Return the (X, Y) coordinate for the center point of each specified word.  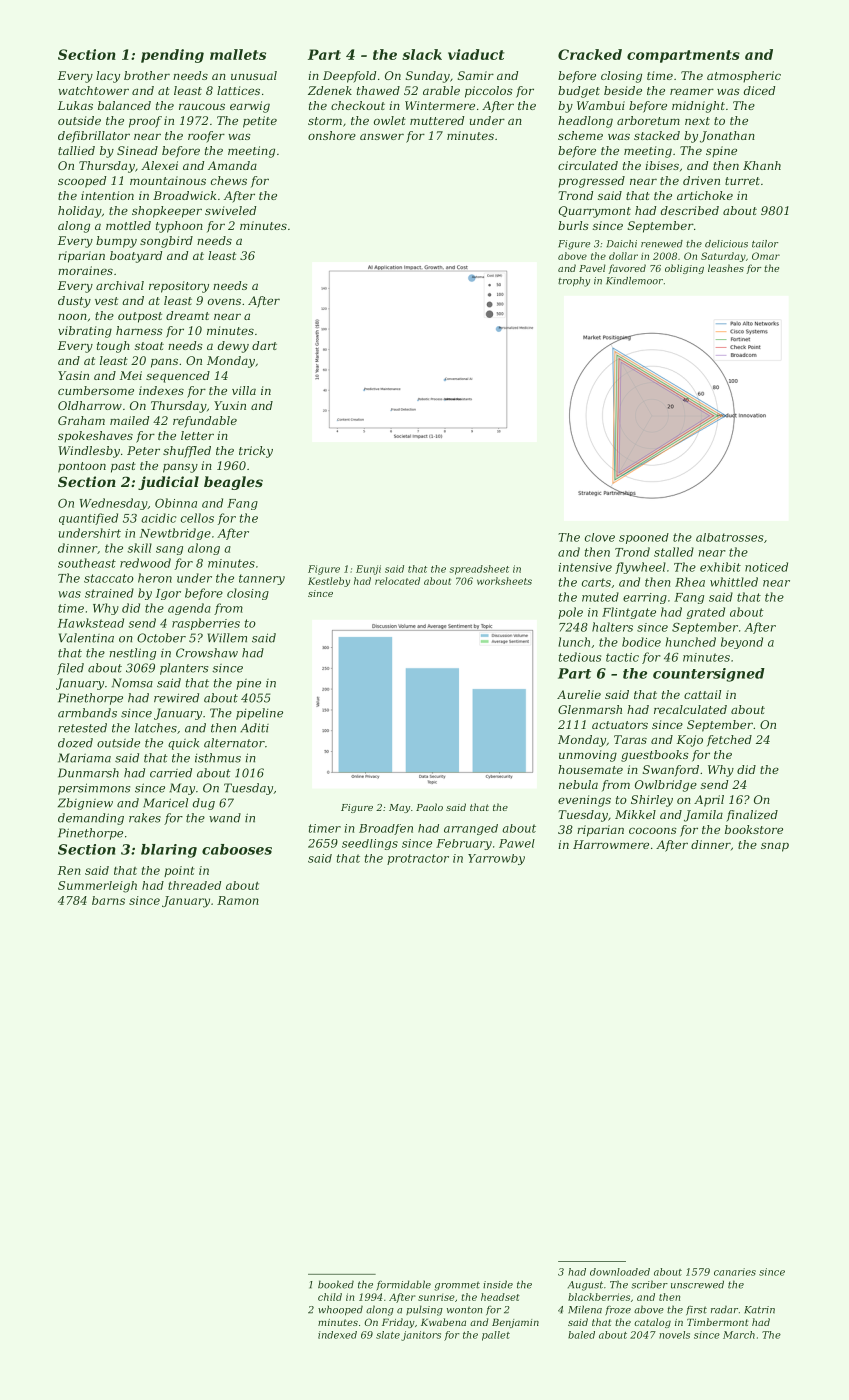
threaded (194, 885)
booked (336, 1284)
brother (147, 75)
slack (422, 54)
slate (388, 1335)
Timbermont (718, 1322)
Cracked (590, 54)
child (330, 1297)
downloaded (620, 1272)
